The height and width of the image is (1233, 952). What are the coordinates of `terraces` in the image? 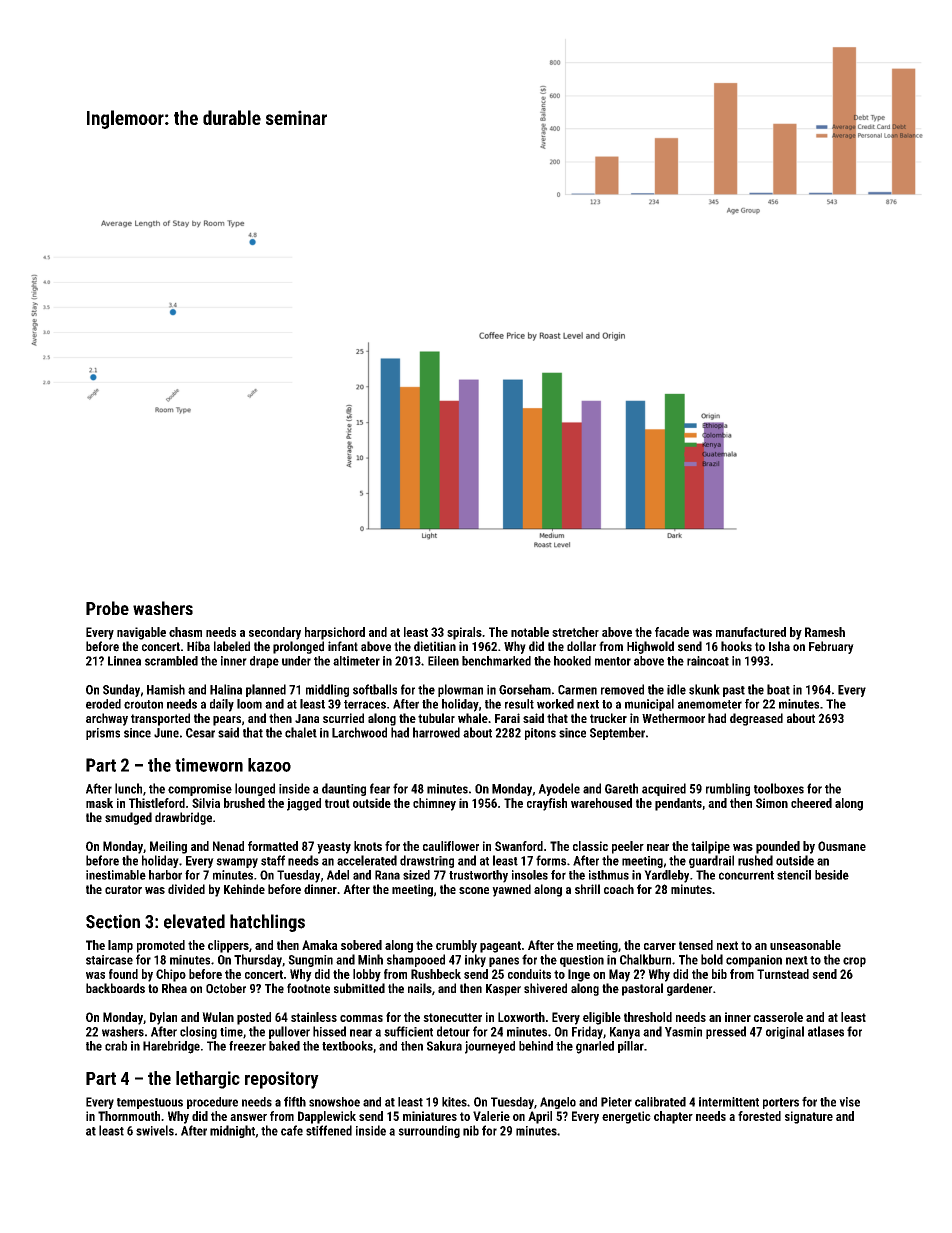 It's located at (365, 704).
